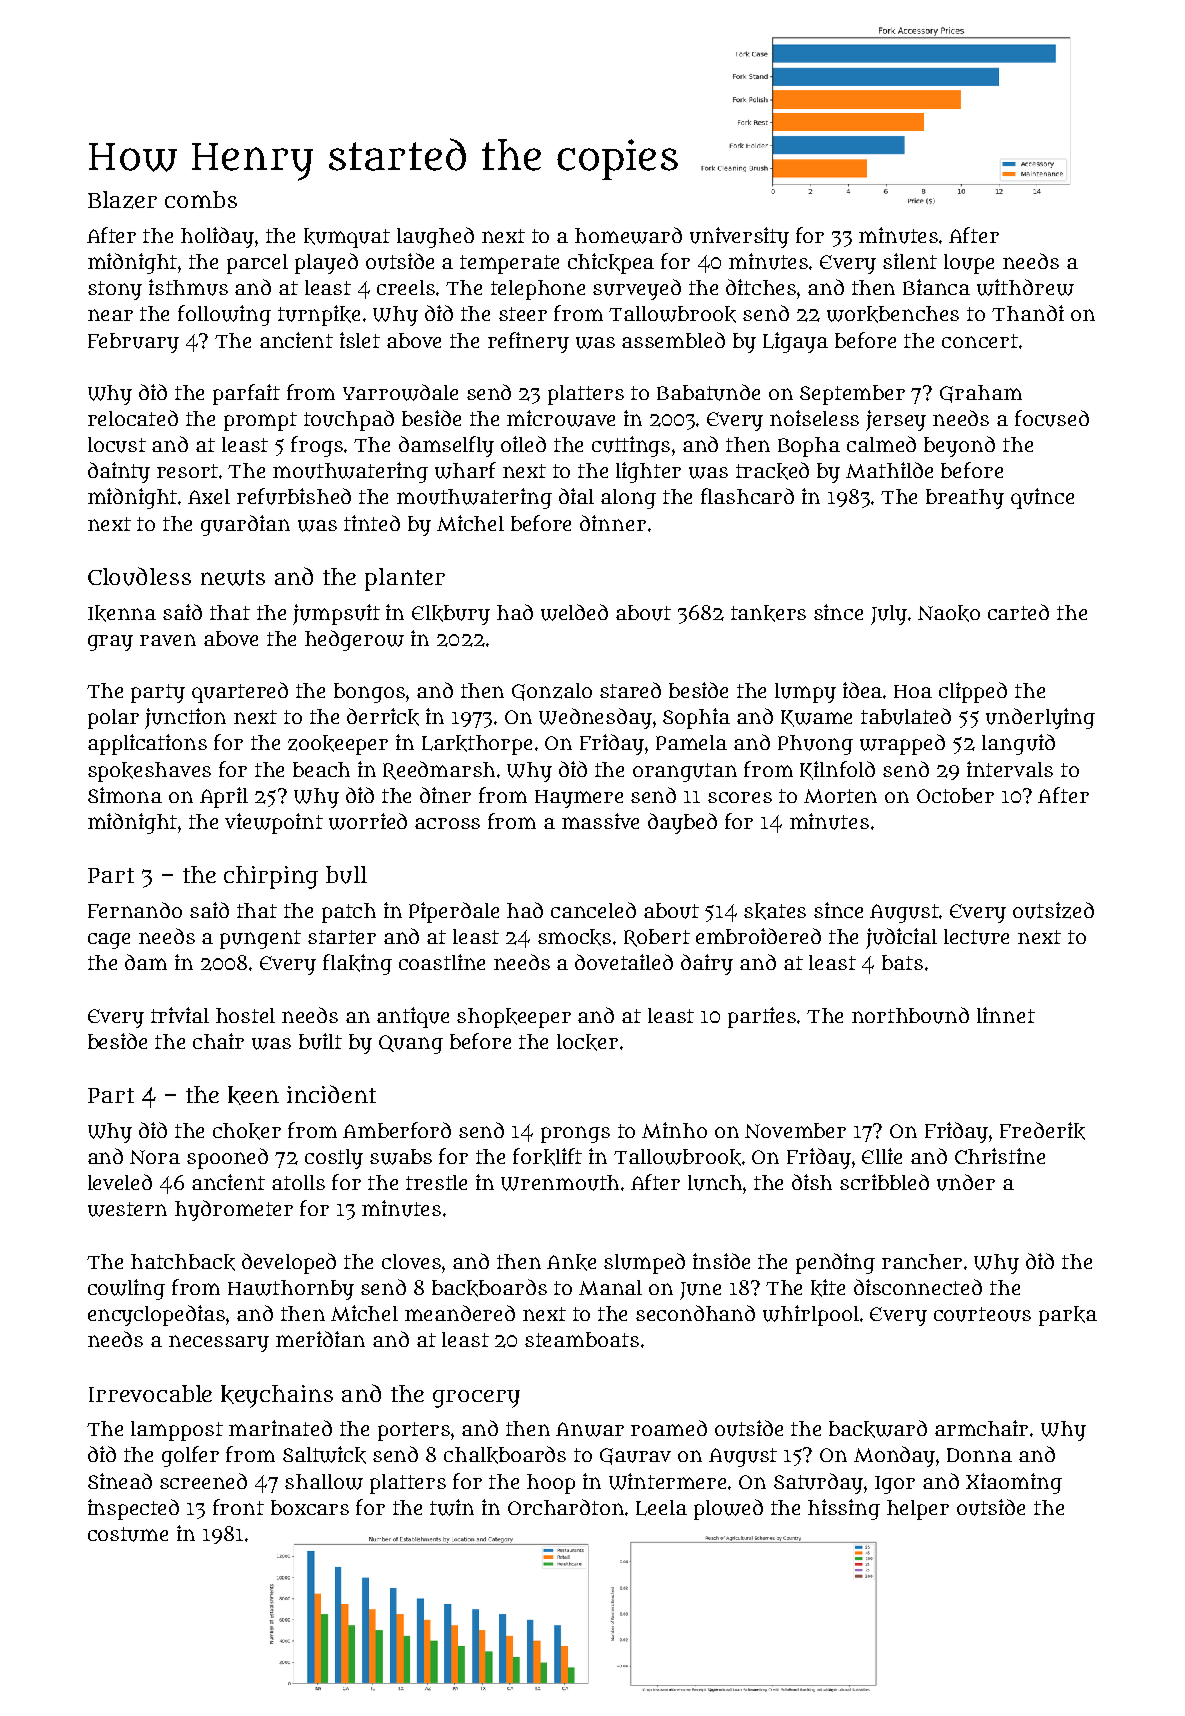  I want to click on lecture, so click(976, 937).
